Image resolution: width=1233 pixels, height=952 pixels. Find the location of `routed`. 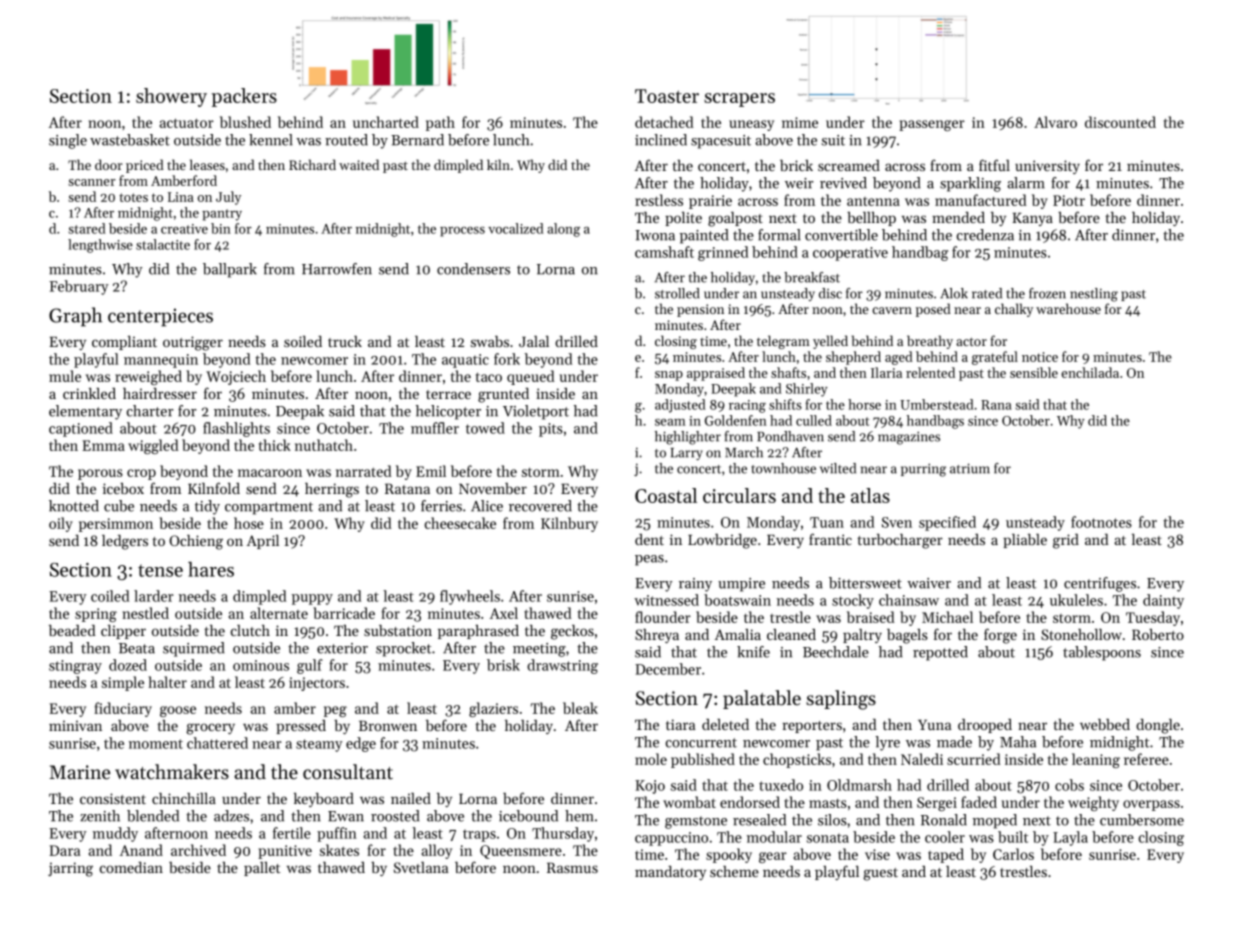

routed is located at coordinates (346, 140).
